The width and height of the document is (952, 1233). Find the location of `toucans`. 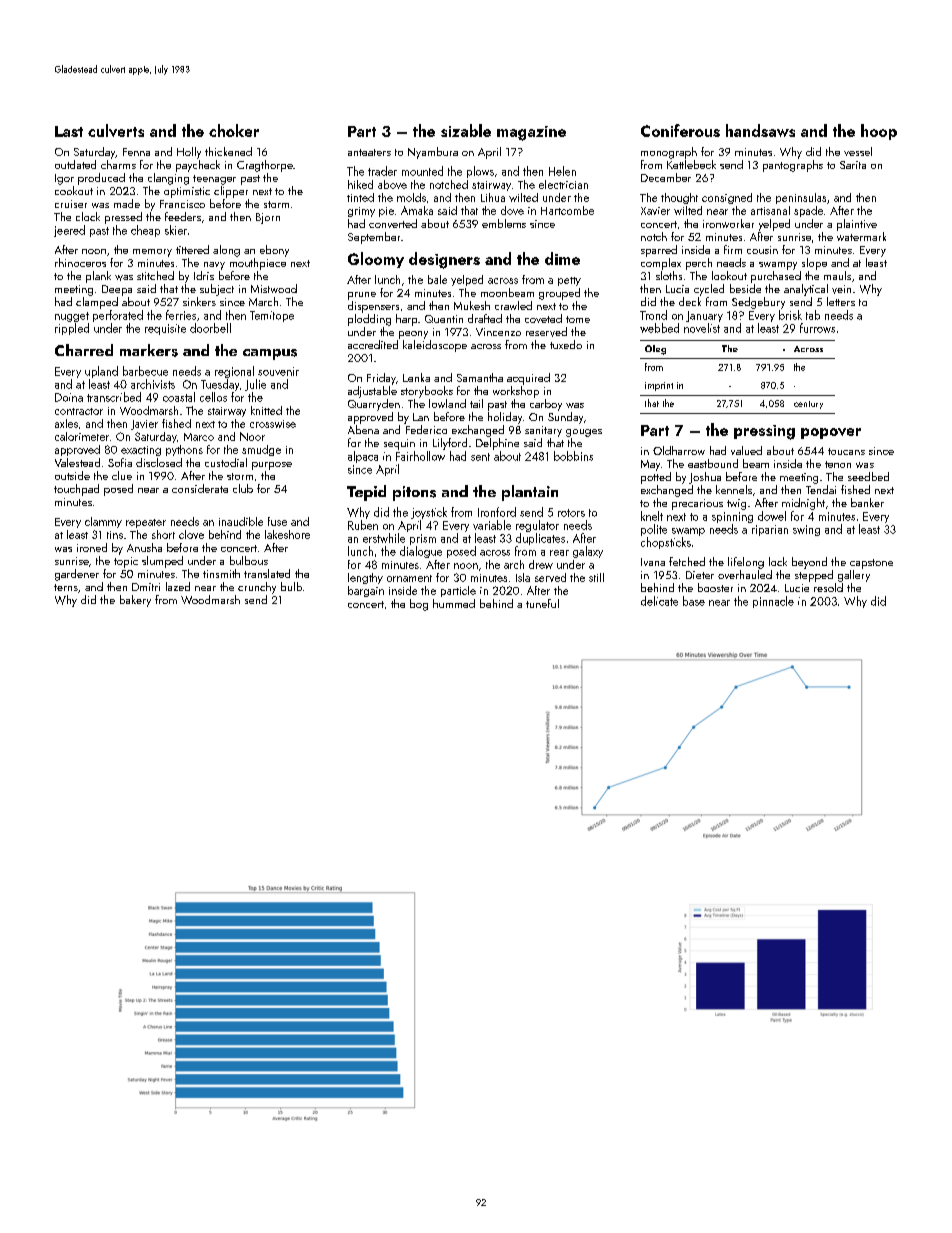

toucans is located at coordinates (846, 451).
